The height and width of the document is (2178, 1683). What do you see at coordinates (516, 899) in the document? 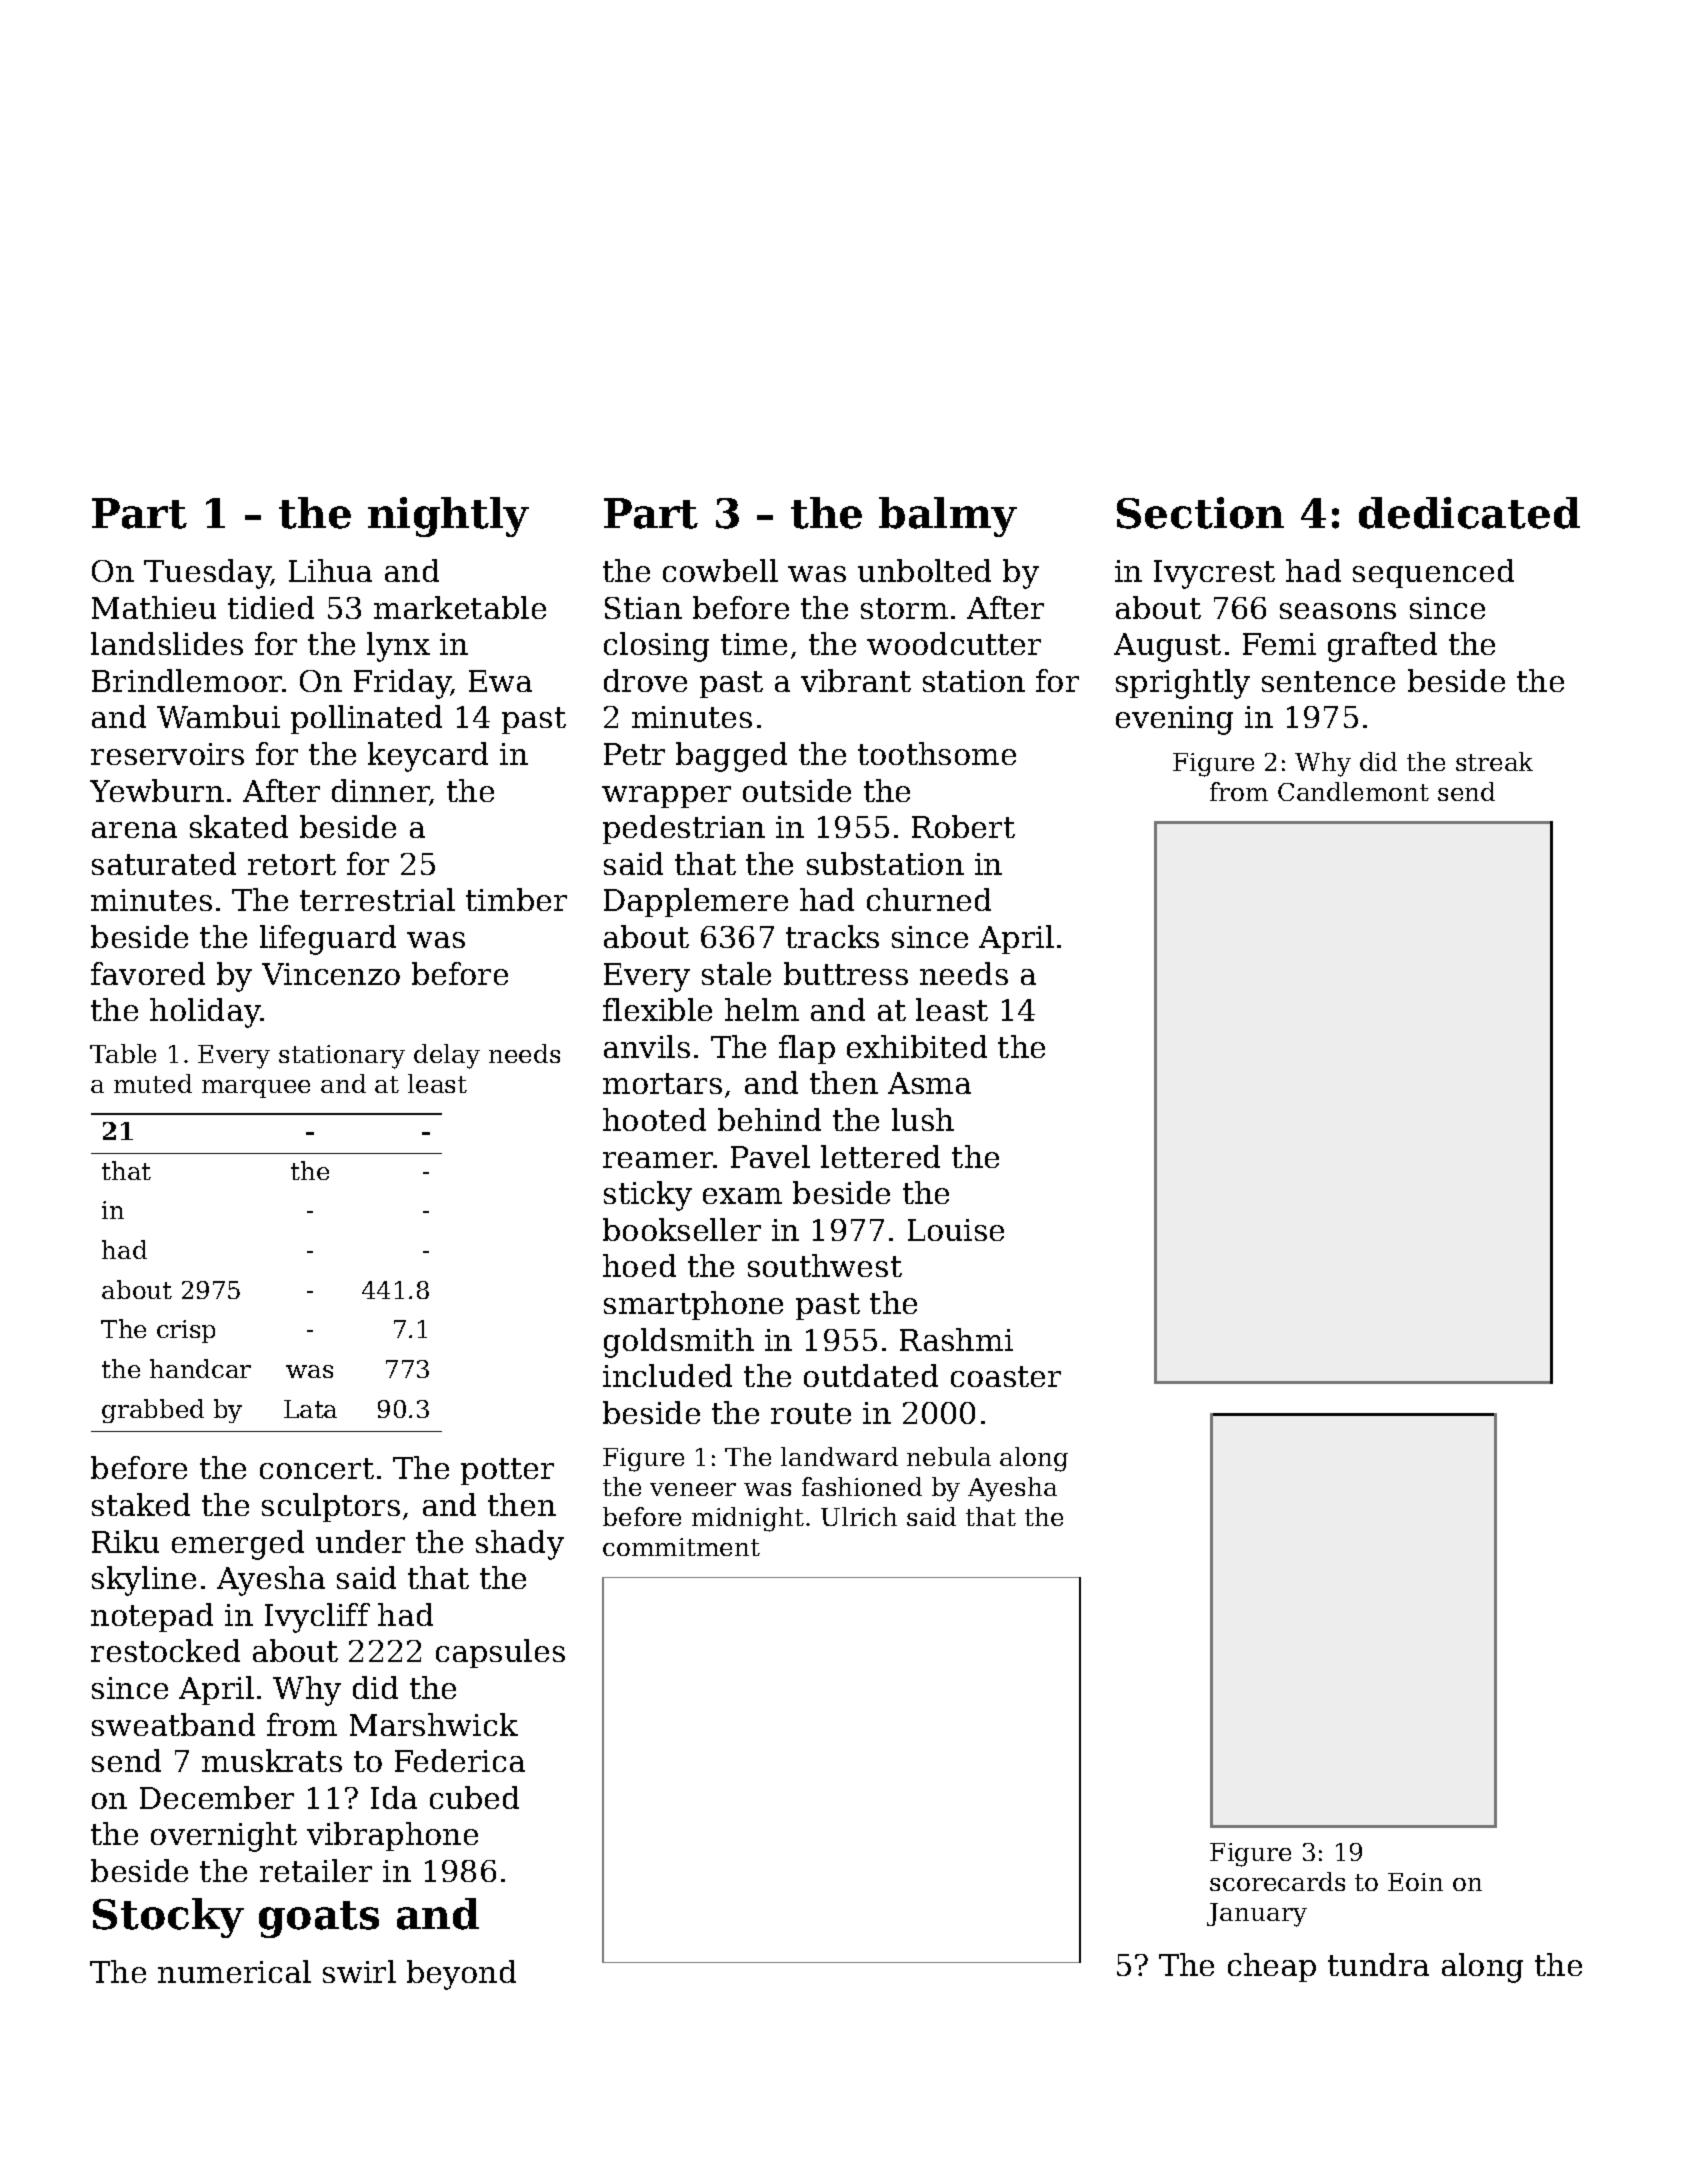
I see `timber` at bounding box center [516, 899].
